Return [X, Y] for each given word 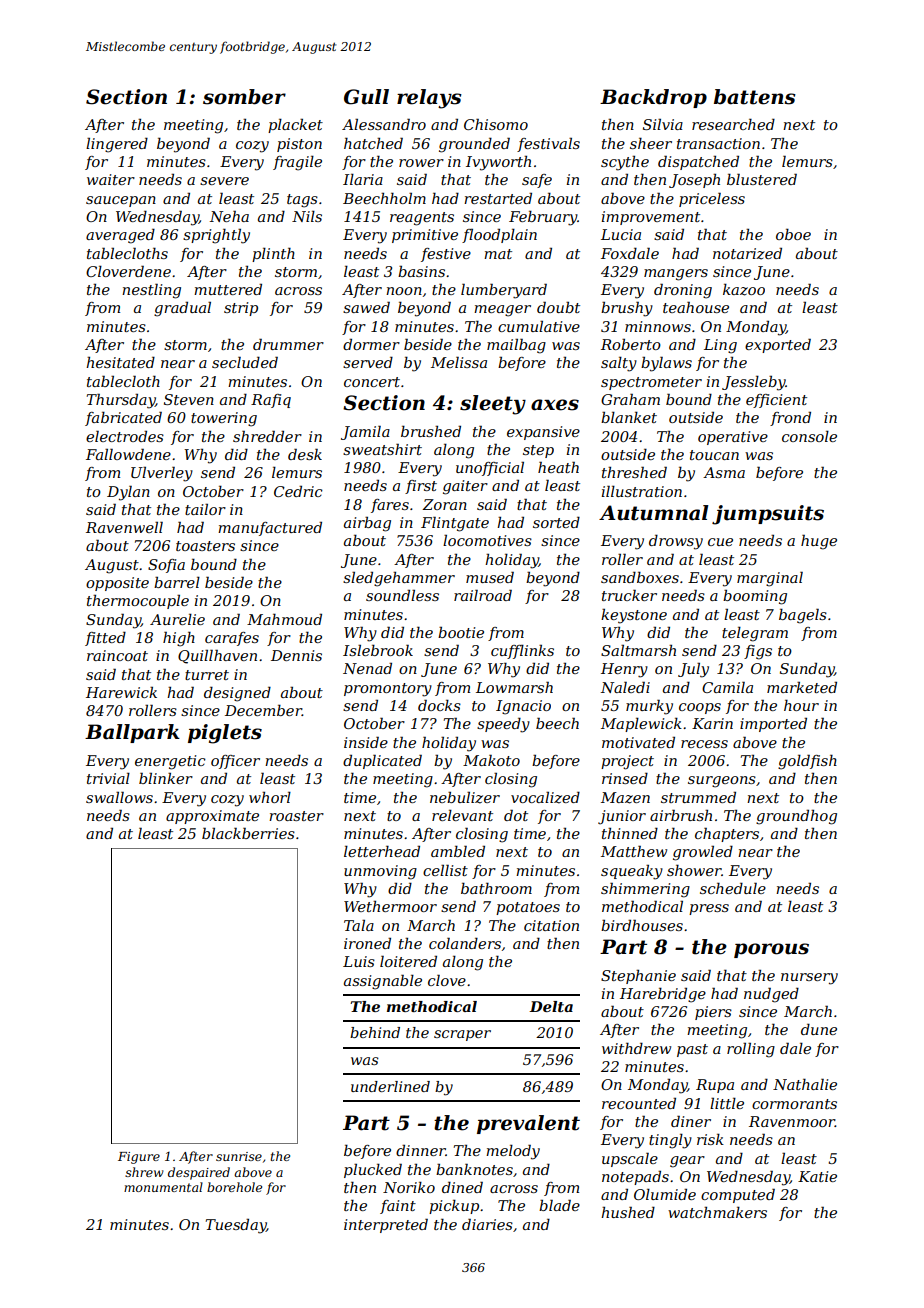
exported [778, 345]
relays [429, 99]
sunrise [239, 1156]
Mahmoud [284, 619]
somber [244, 97]
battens [755, 97]
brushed [431, 431]
